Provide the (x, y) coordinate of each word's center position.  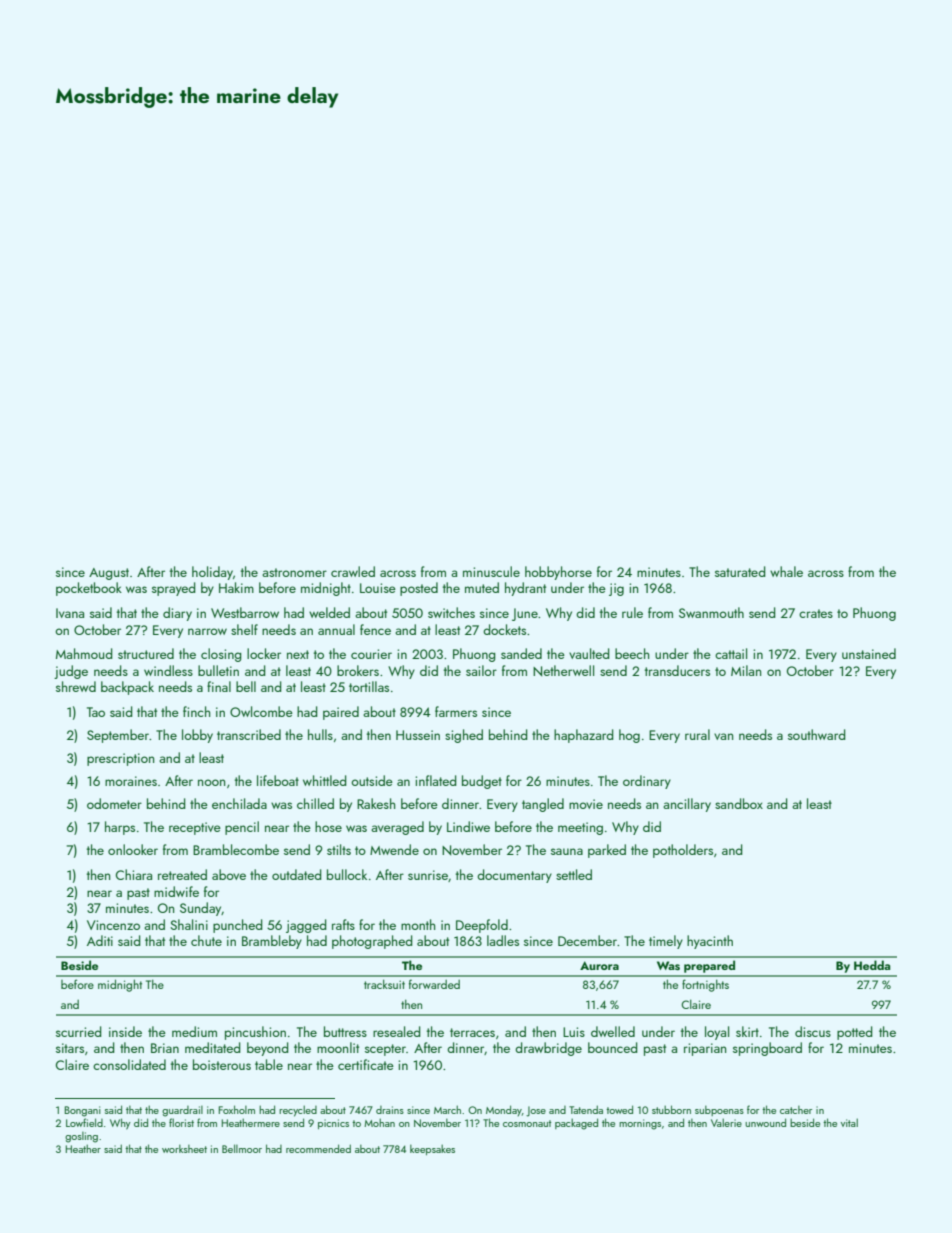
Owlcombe (261, 711)
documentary (514, 876)
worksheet (184, 1149)
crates (816, 613)
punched (238, 926)
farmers (456, 711)
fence (375, 629)
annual (336, 629)
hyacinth (710, 942)
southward (817, 734)
